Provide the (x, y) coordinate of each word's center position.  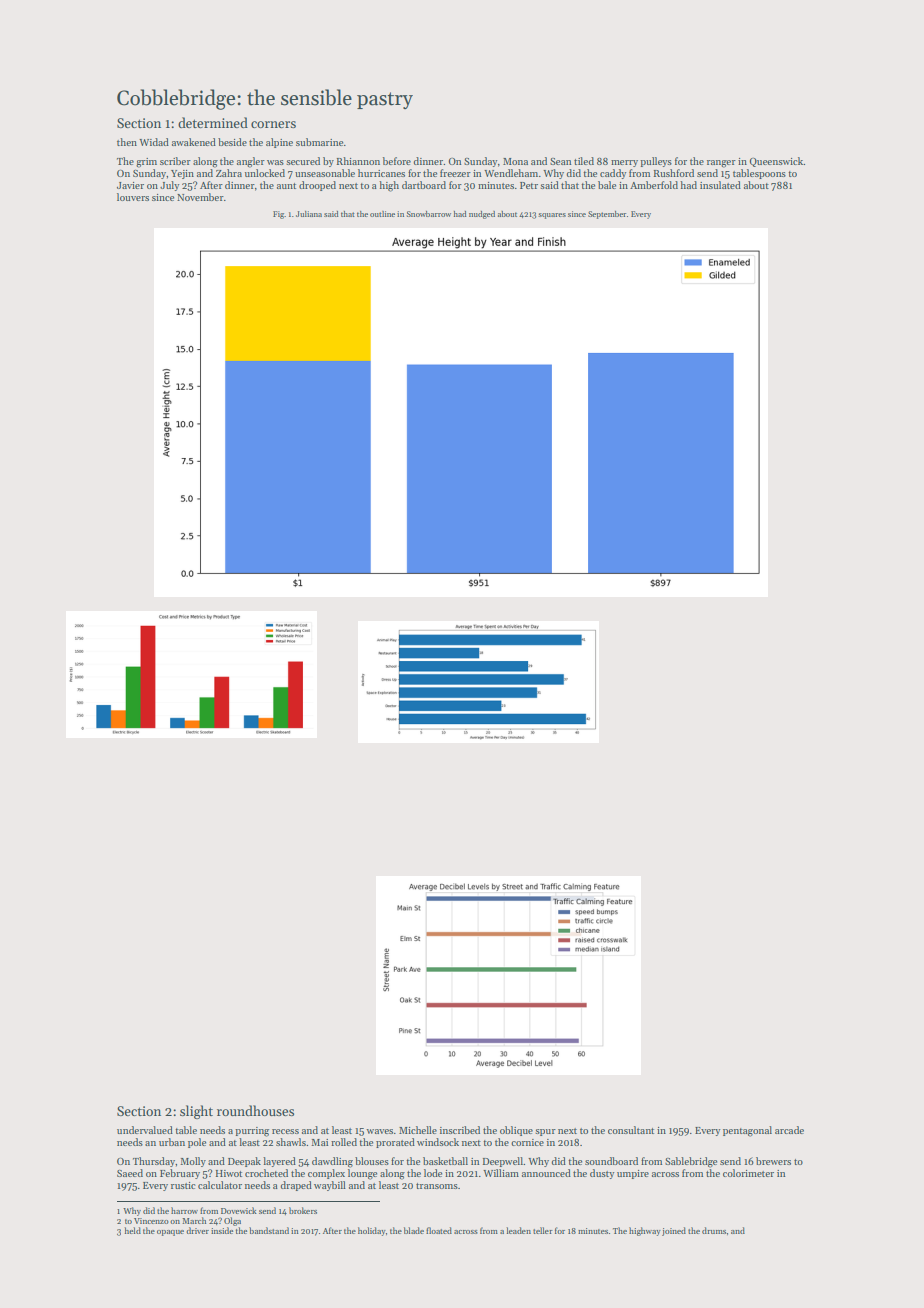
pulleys (656, 162)
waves (379, 1131)
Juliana (309, 214)
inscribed (460, 1130)
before (397, 161)
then (127, 142)
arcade (789, 1130)
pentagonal (747, 1131)
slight (196, 1112)
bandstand (269, 1230)
